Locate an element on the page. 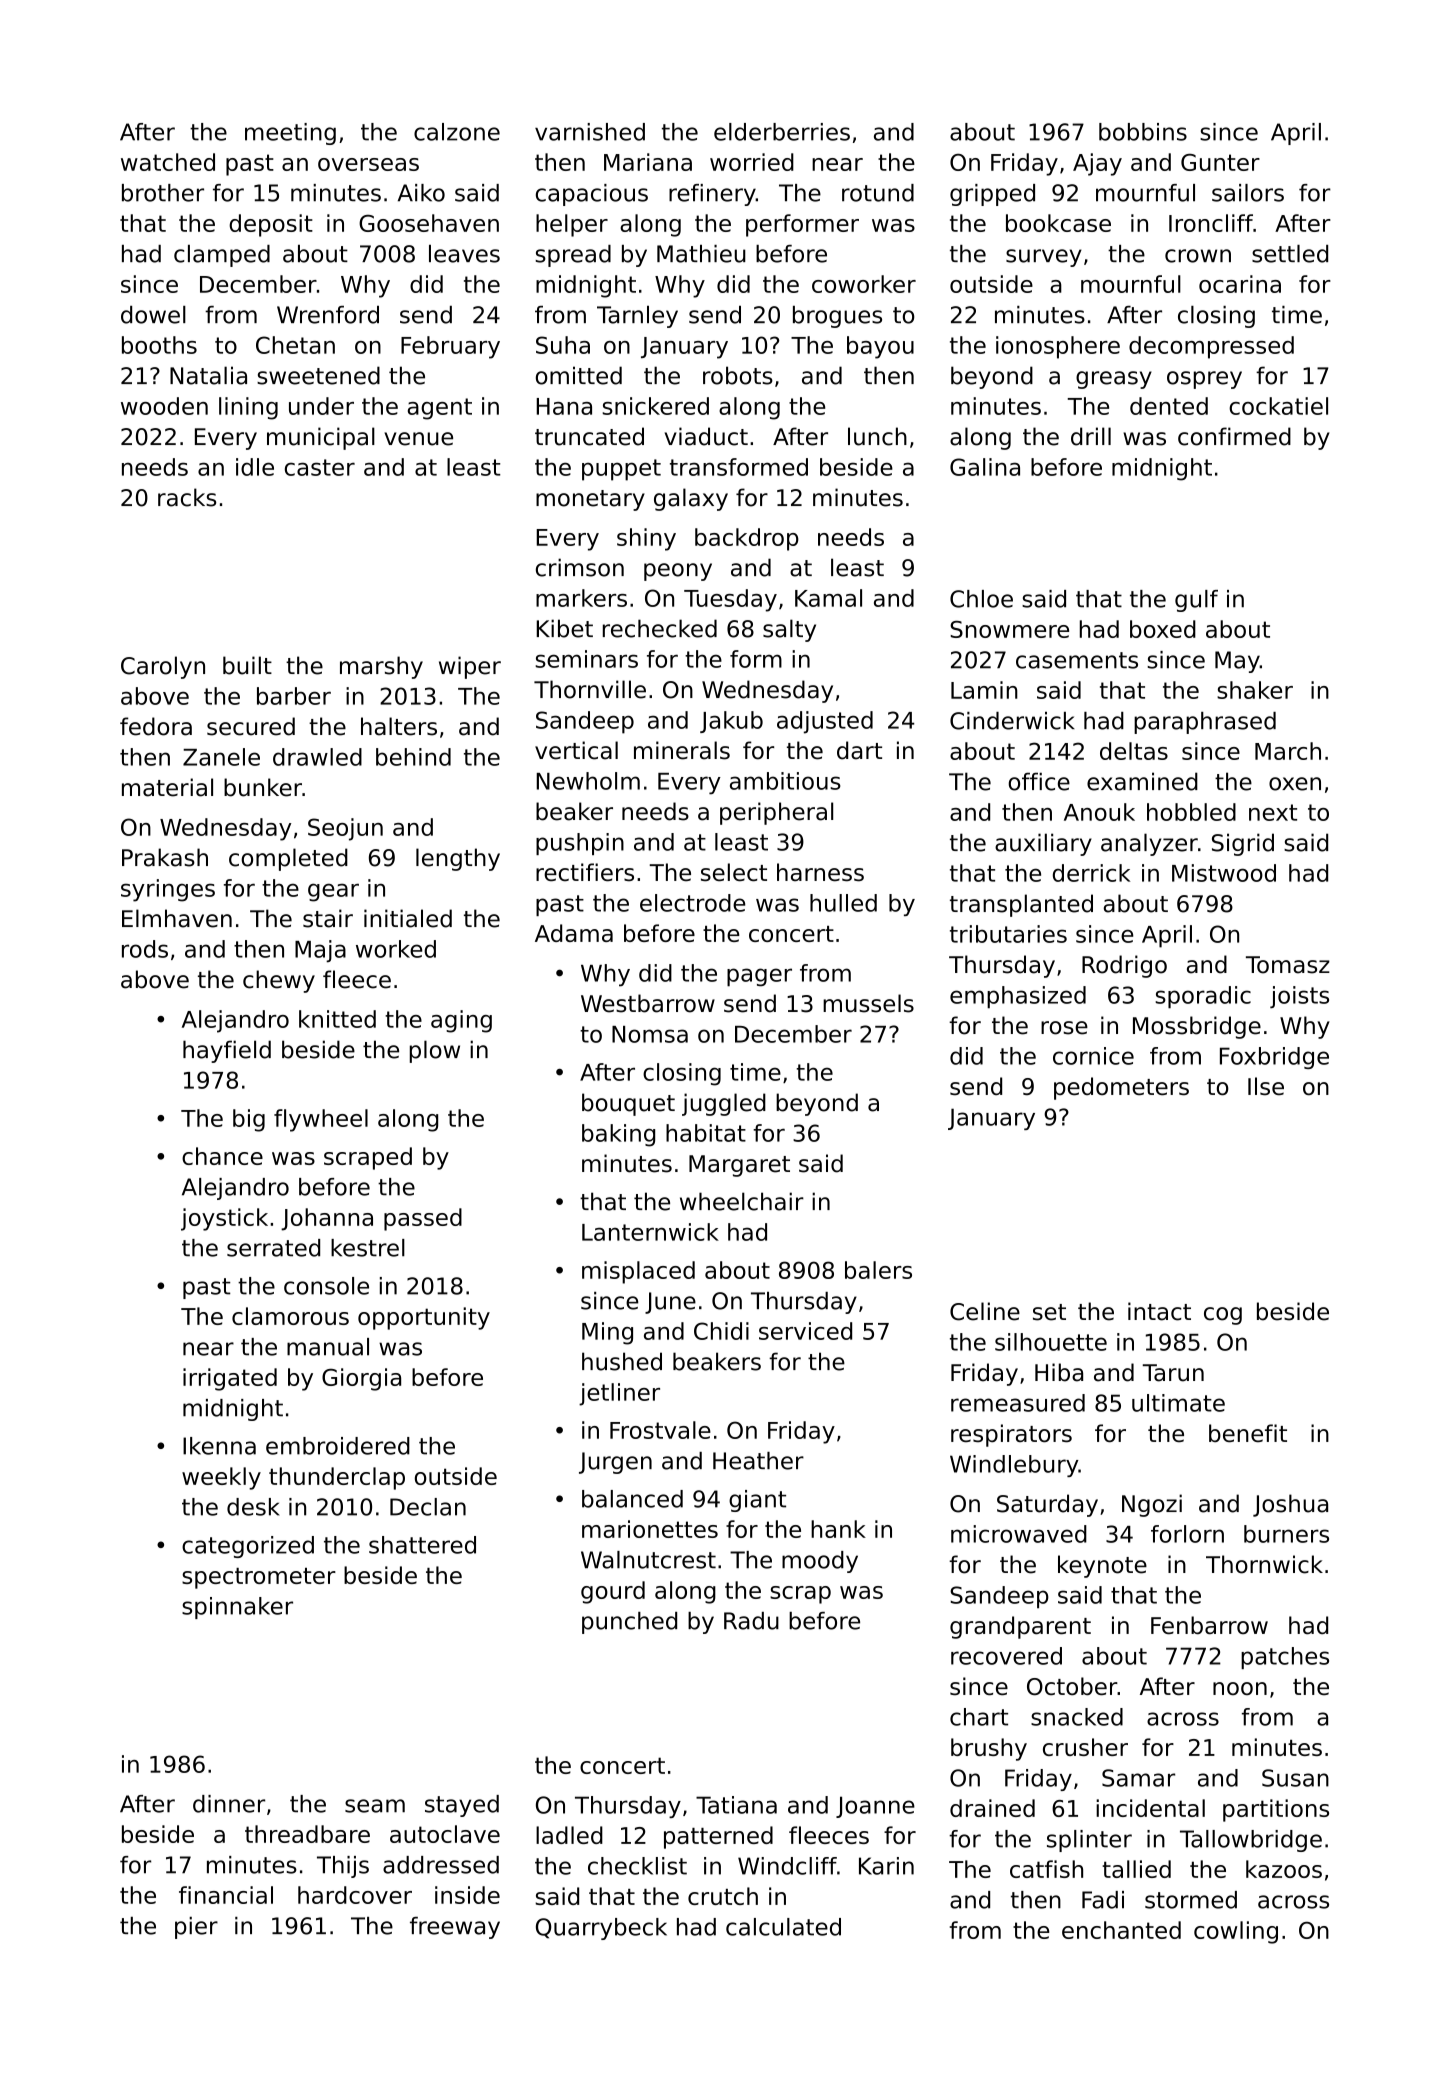 The image size is (1450, 2100). initialed is located at coordinates (408, 918).
